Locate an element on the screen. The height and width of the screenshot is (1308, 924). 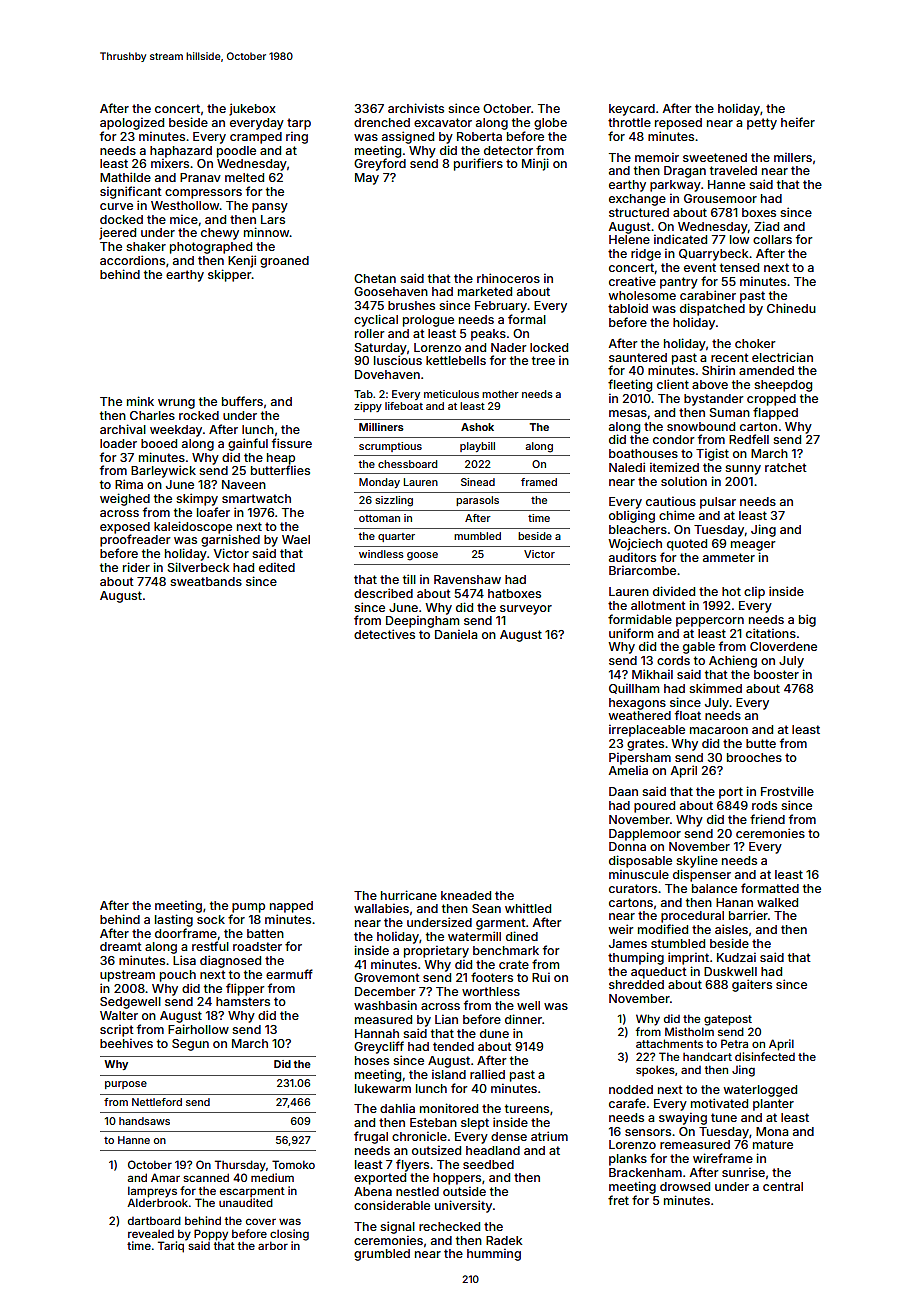
Rui is located at coordinates (541, 977).
